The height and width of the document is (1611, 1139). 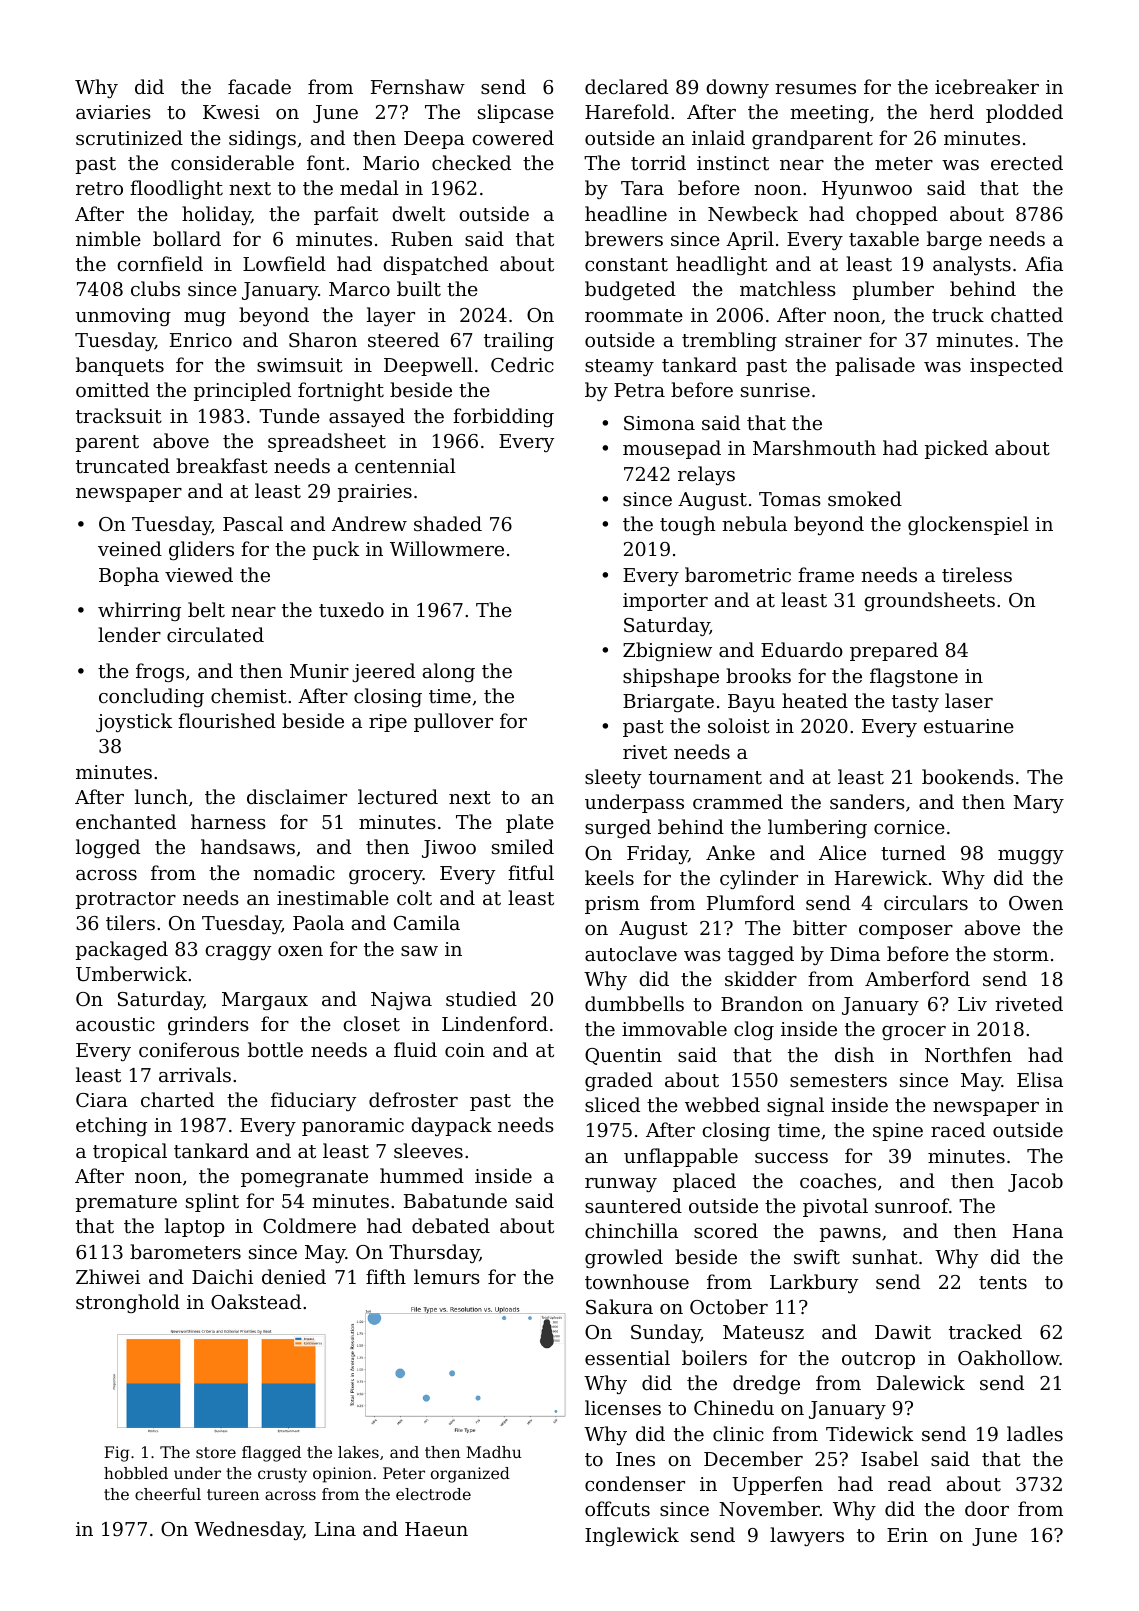 I want to click on aviaries, so click(x=113, y=112).
